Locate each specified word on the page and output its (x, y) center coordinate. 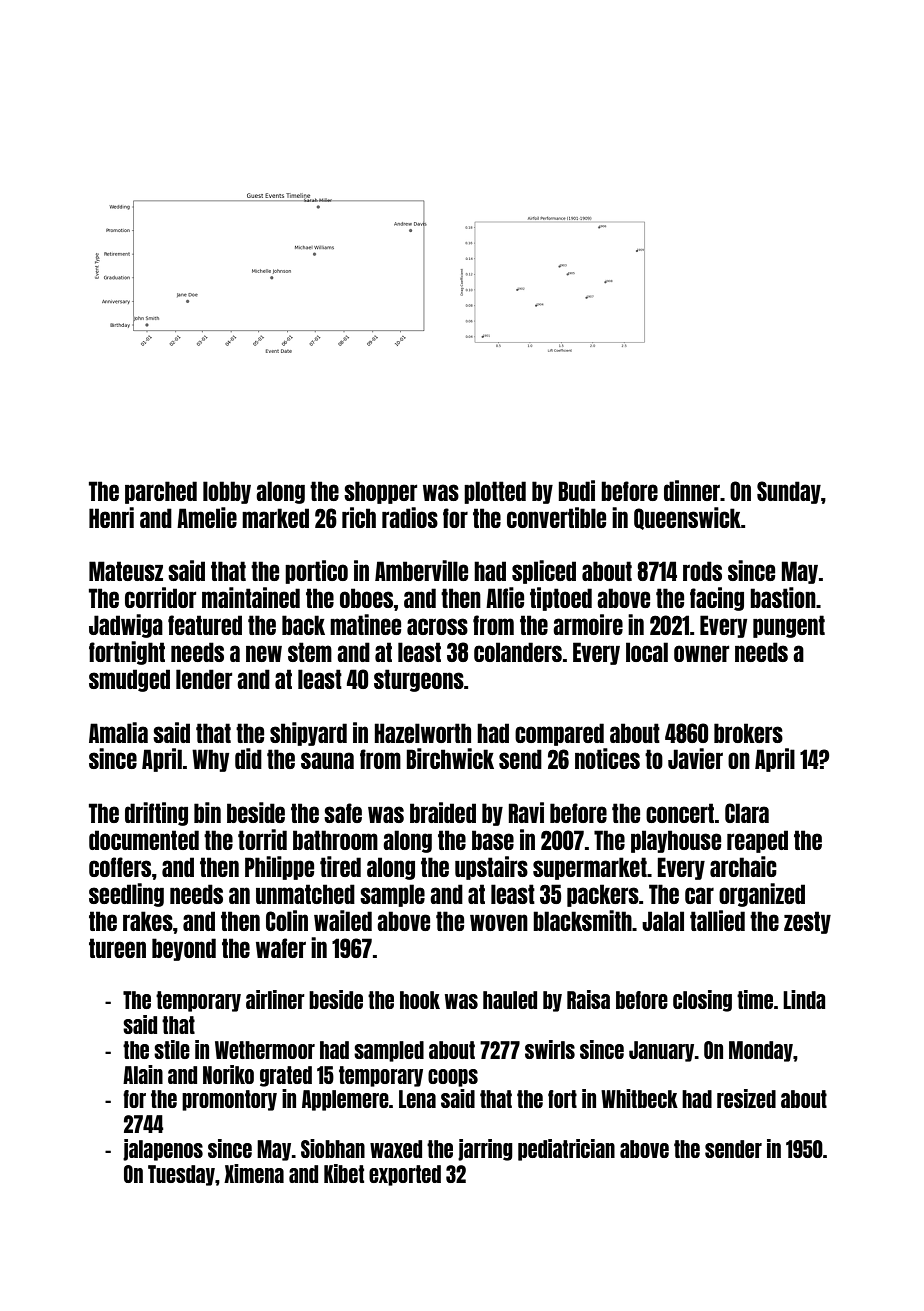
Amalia (118, 732)
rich (359, 517)
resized (746, 1098)
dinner (692, 490)
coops (453, 1078)
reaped (757, 841)
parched (161, 492)
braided (443, 812)
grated (286, 1076)
